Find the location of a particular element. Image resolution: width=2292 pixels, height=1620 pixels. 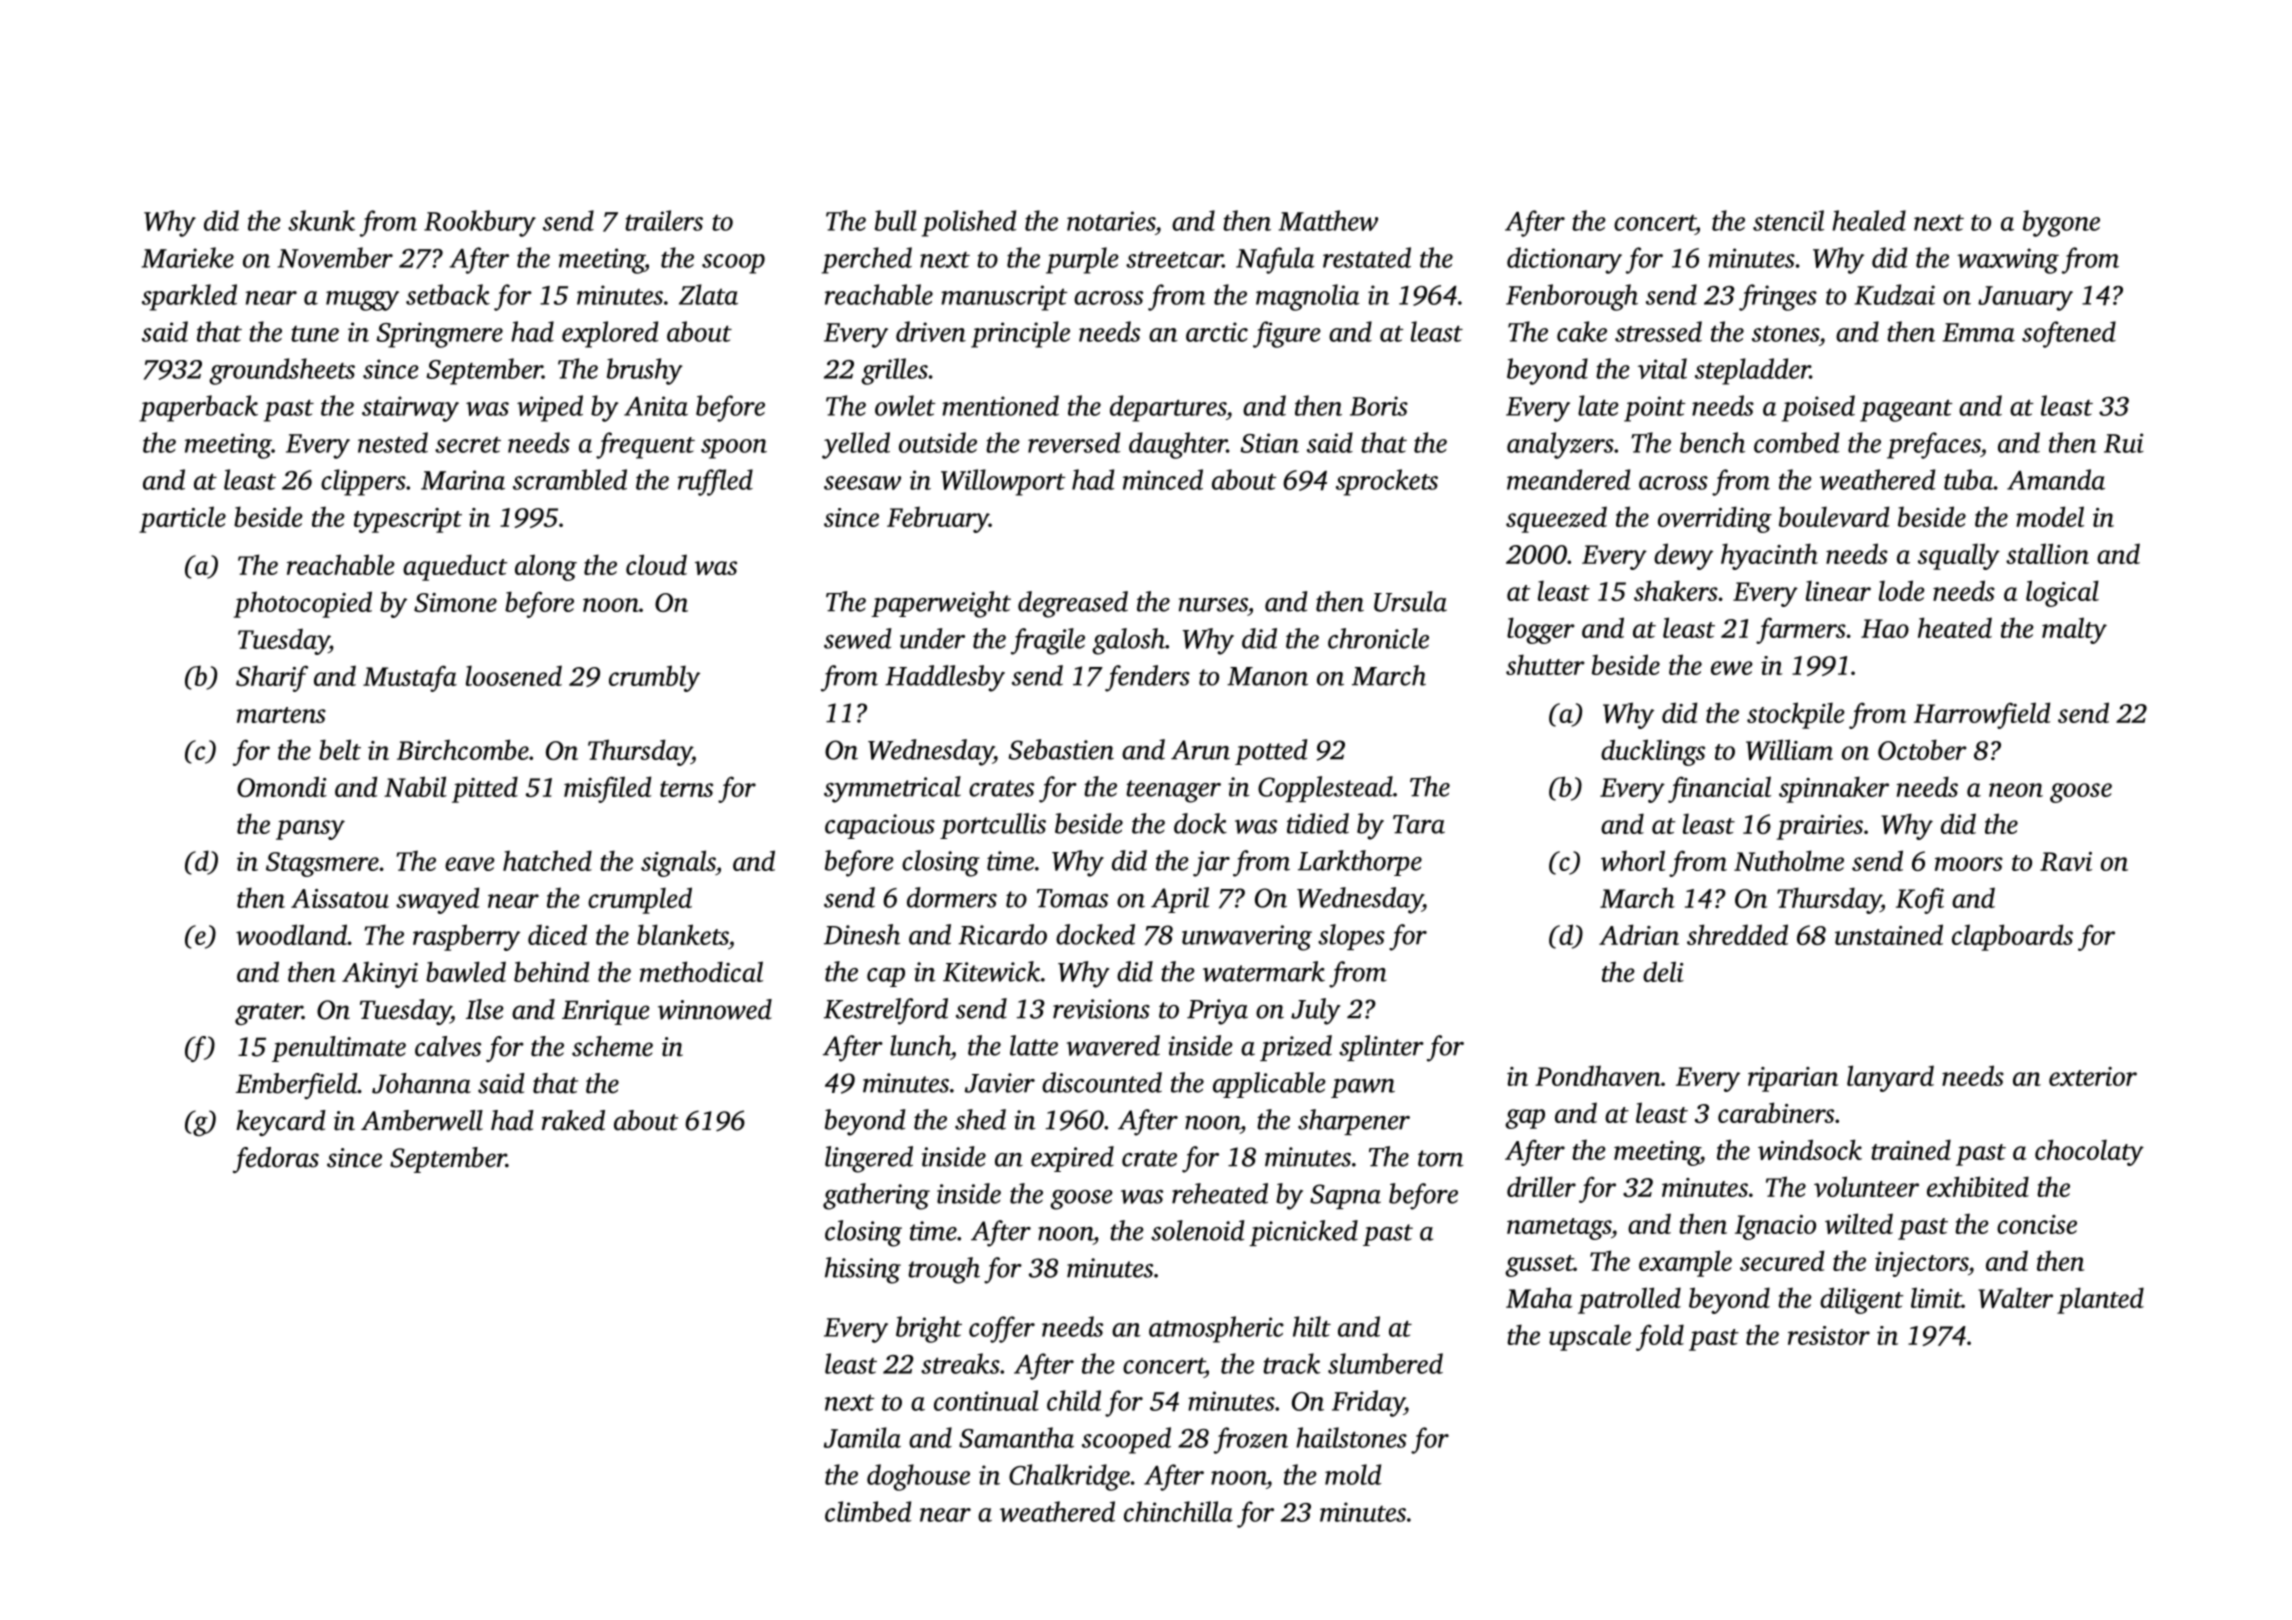

dewy is located at coordinates (1683, 556).
